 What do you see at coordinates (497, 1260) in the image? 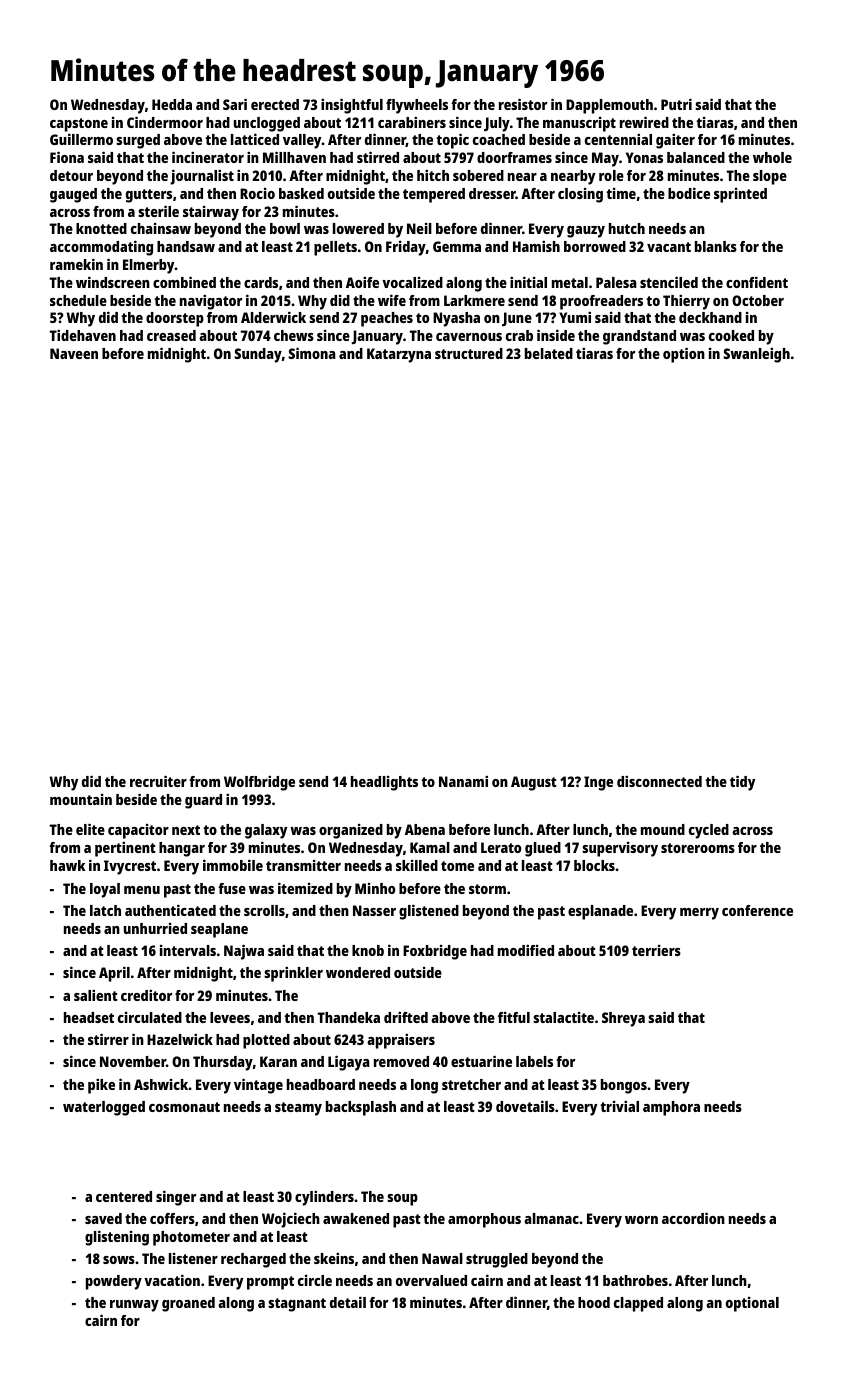
I see `struggled` at bounding box center [497, 1260].
